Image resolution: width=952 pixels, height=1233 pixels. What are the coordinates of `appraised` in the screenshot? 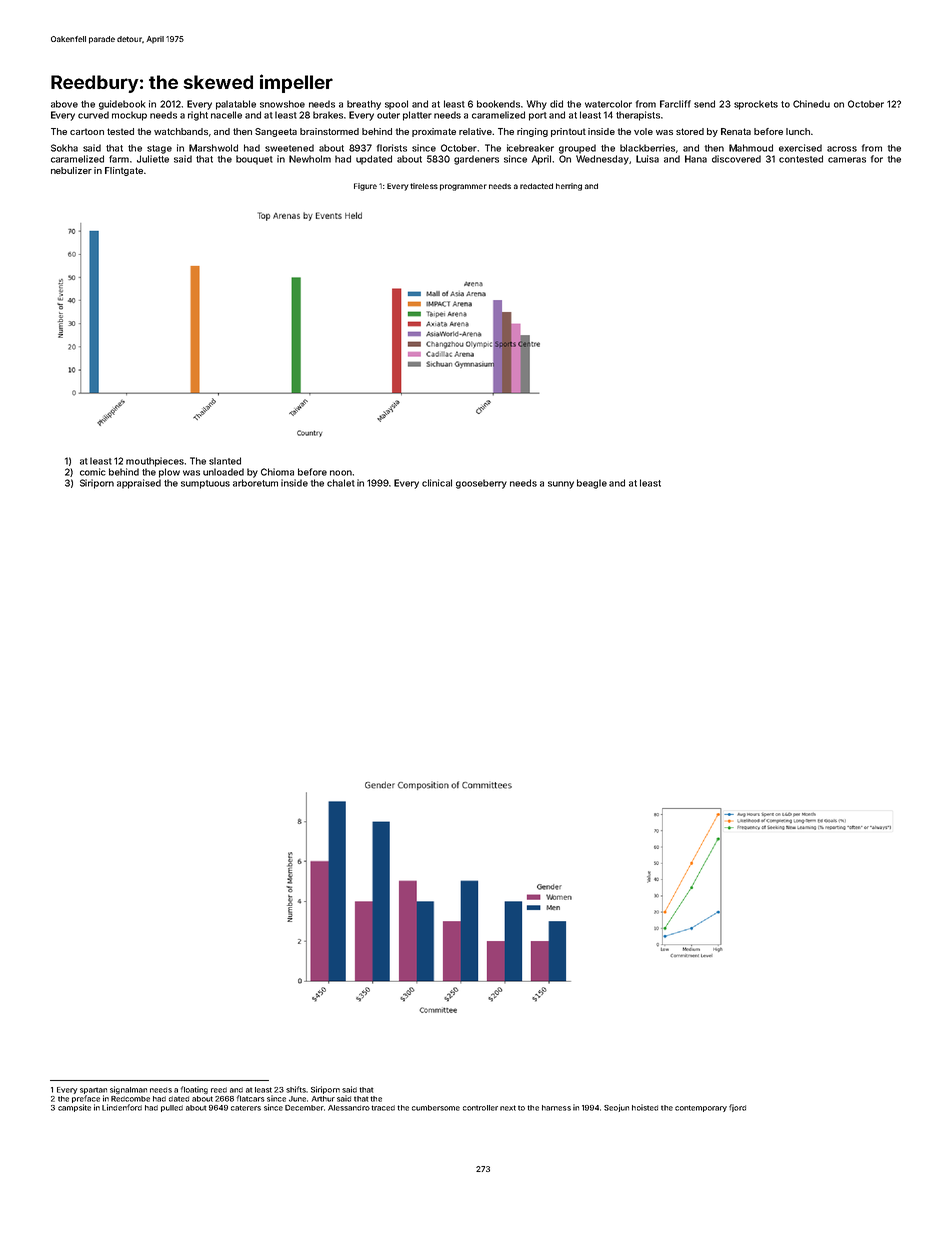 It's located at (139, 484).
